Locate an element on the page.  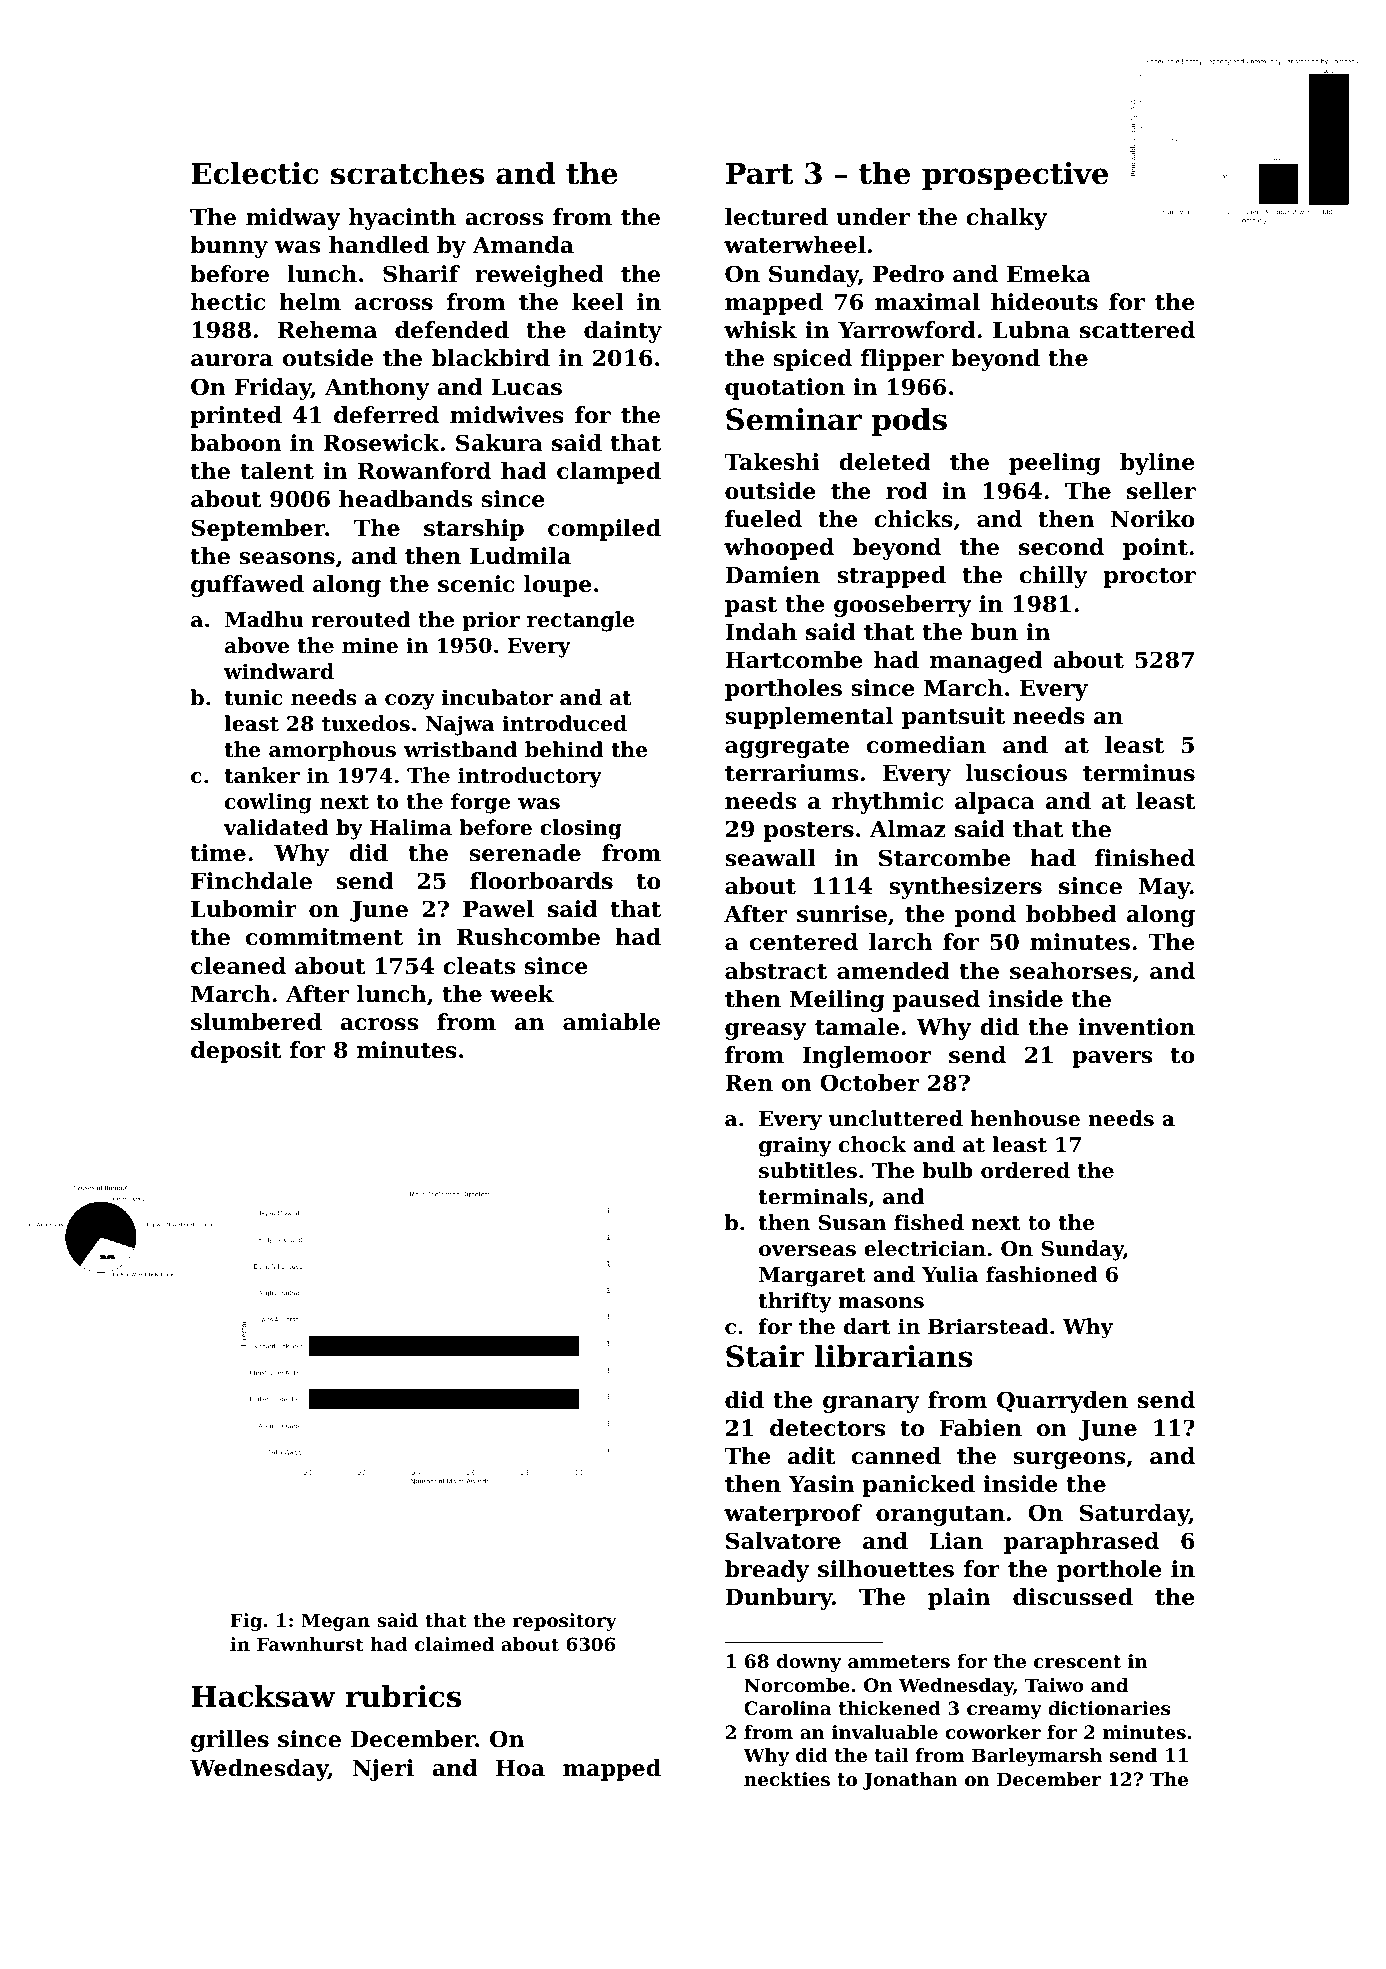
pond is located at coordinates (985, 916).
